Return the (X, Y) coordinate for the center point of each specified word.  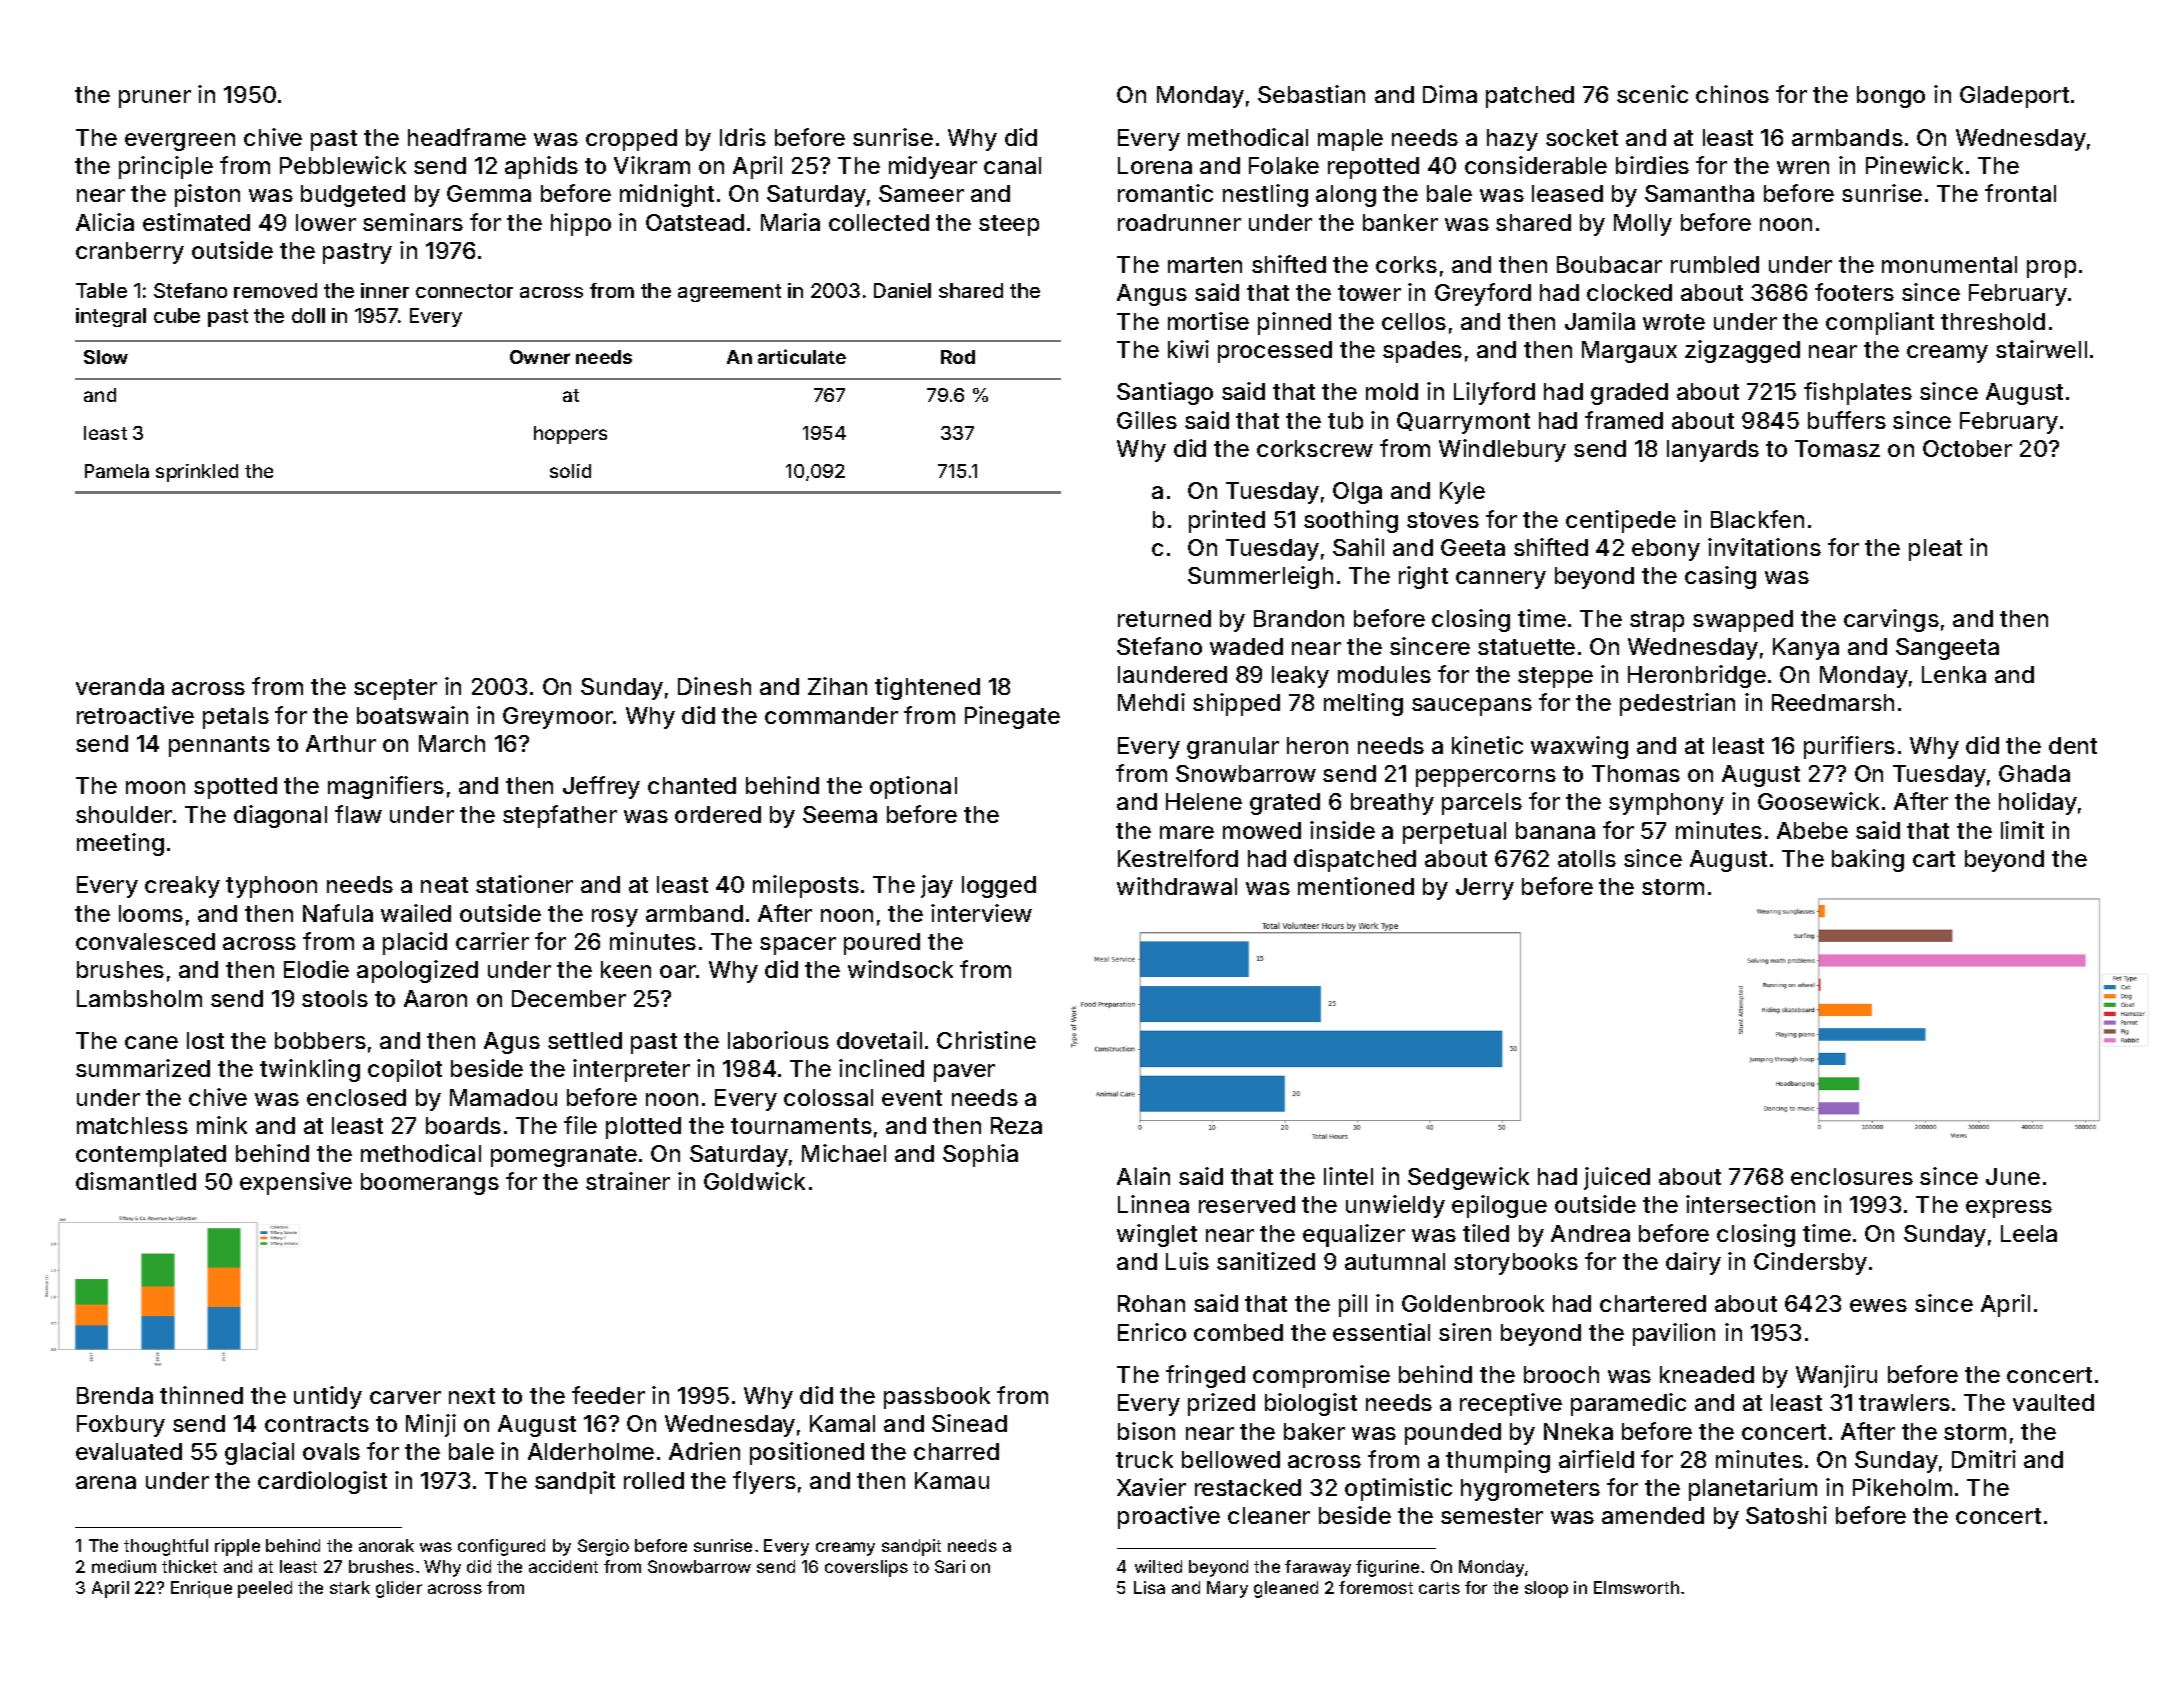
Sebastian (1311, 94)
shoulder (124, 814)
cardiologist (322, 1482)
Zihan (837, 686)
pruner (155, 99)
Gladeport (2014, 97)
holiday (2038, 803)
